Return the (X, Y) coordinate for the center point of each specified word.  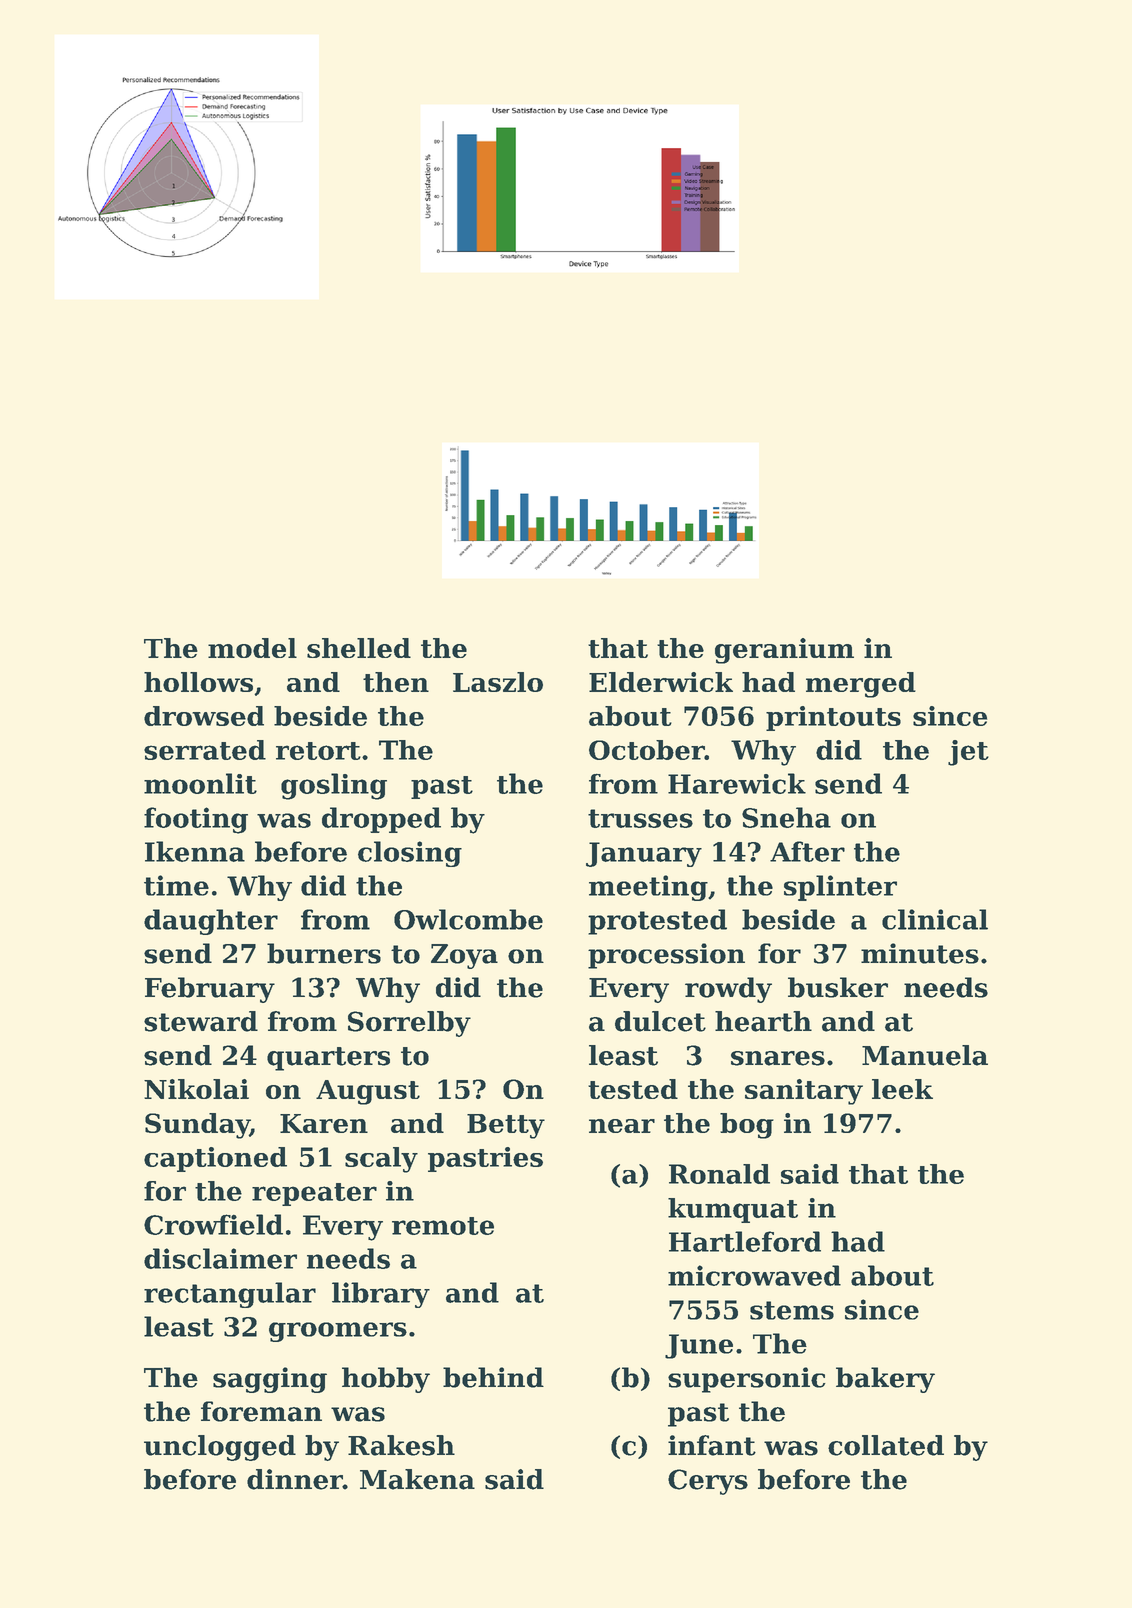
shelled (359, 648)
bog (747, 1126)
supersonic (747, 1380)
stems (792, 1310)
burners (324, 953)
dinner (295, 1479)
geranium (784, 651)
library (381, 1295)
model (252, 648)
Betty (506, 1126)
